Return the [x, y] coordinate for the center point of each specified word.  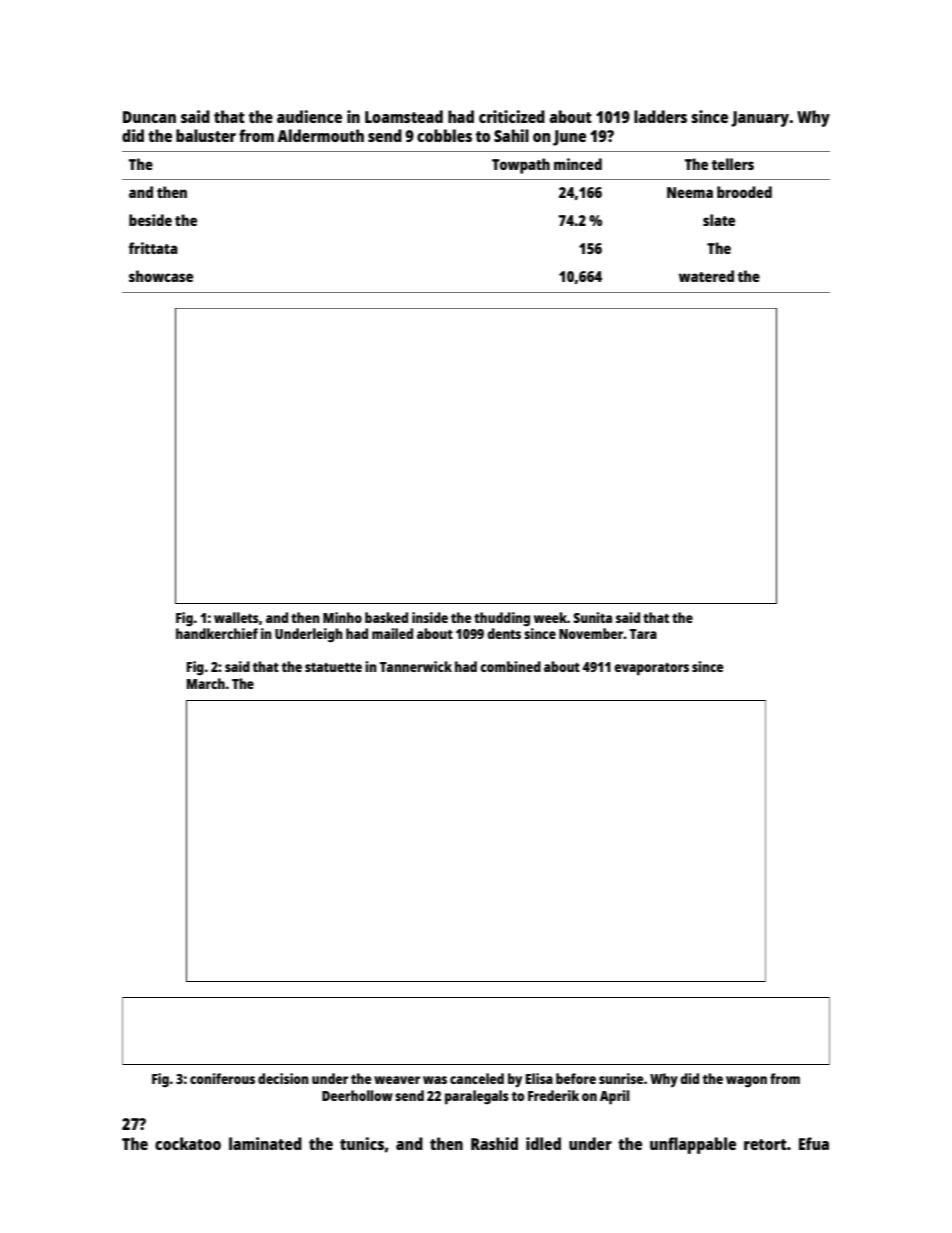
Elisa [539, 1078]
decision [283, 1078]
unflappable [693, 1145]
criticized [512, 116]
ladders [660, 116]
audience [309, 116]
